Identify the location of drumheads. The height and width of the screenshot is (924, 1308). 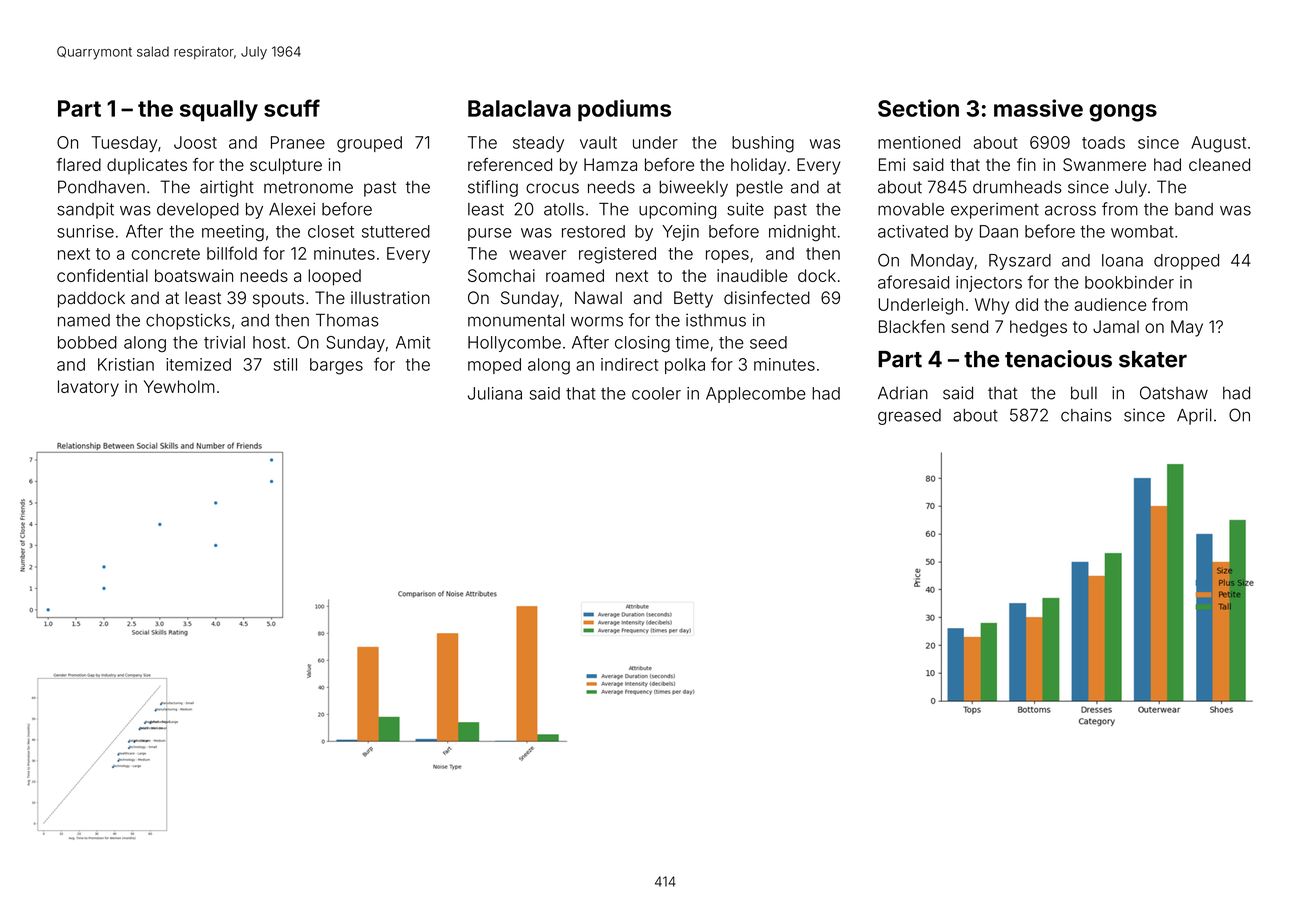
(1017, 187).
